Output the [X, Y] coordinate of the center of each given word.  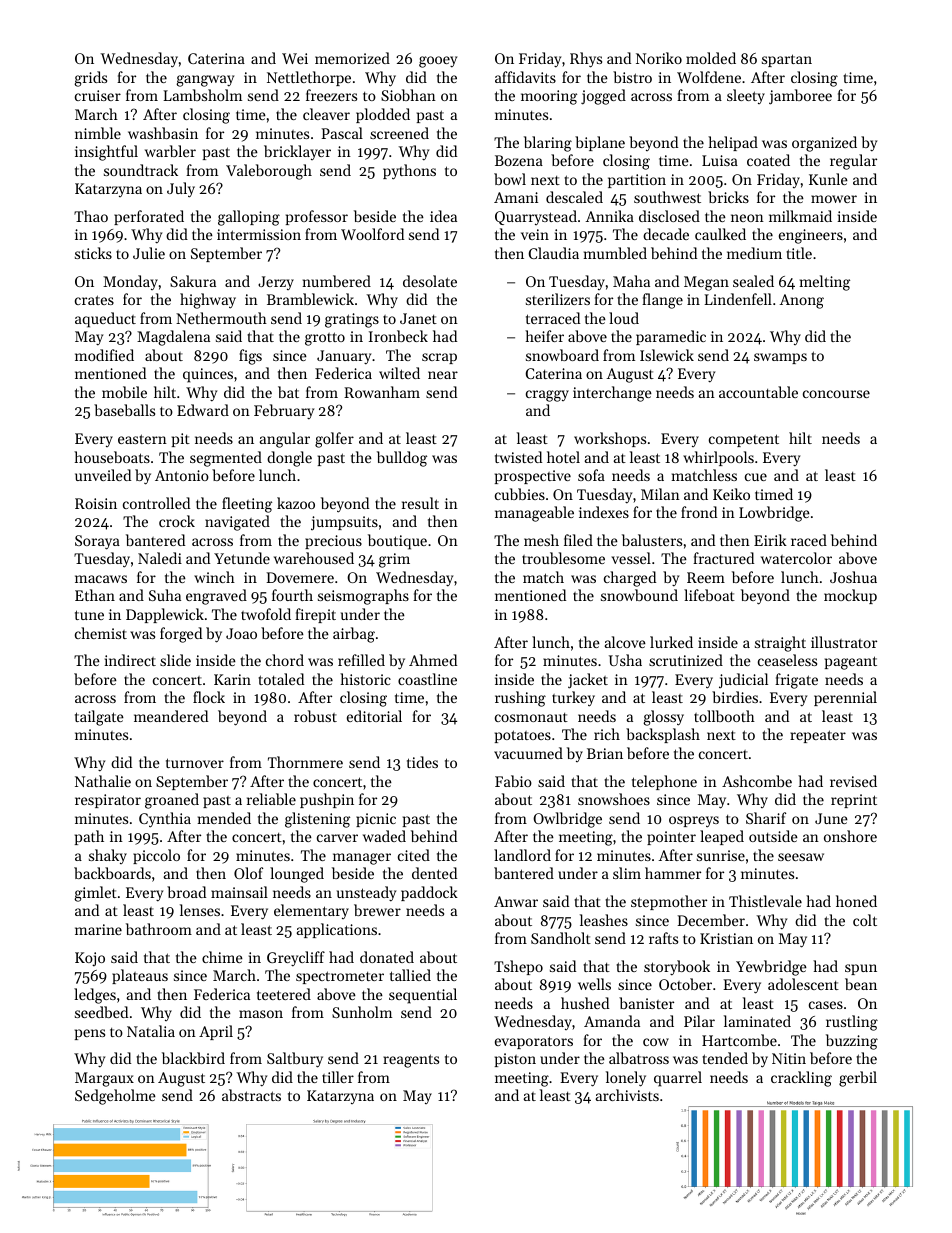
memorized [352, 58]
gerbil [858, 1079]
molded [711, 58]
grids [90, 79]
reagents [411, 1061]
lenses [200, 910]
